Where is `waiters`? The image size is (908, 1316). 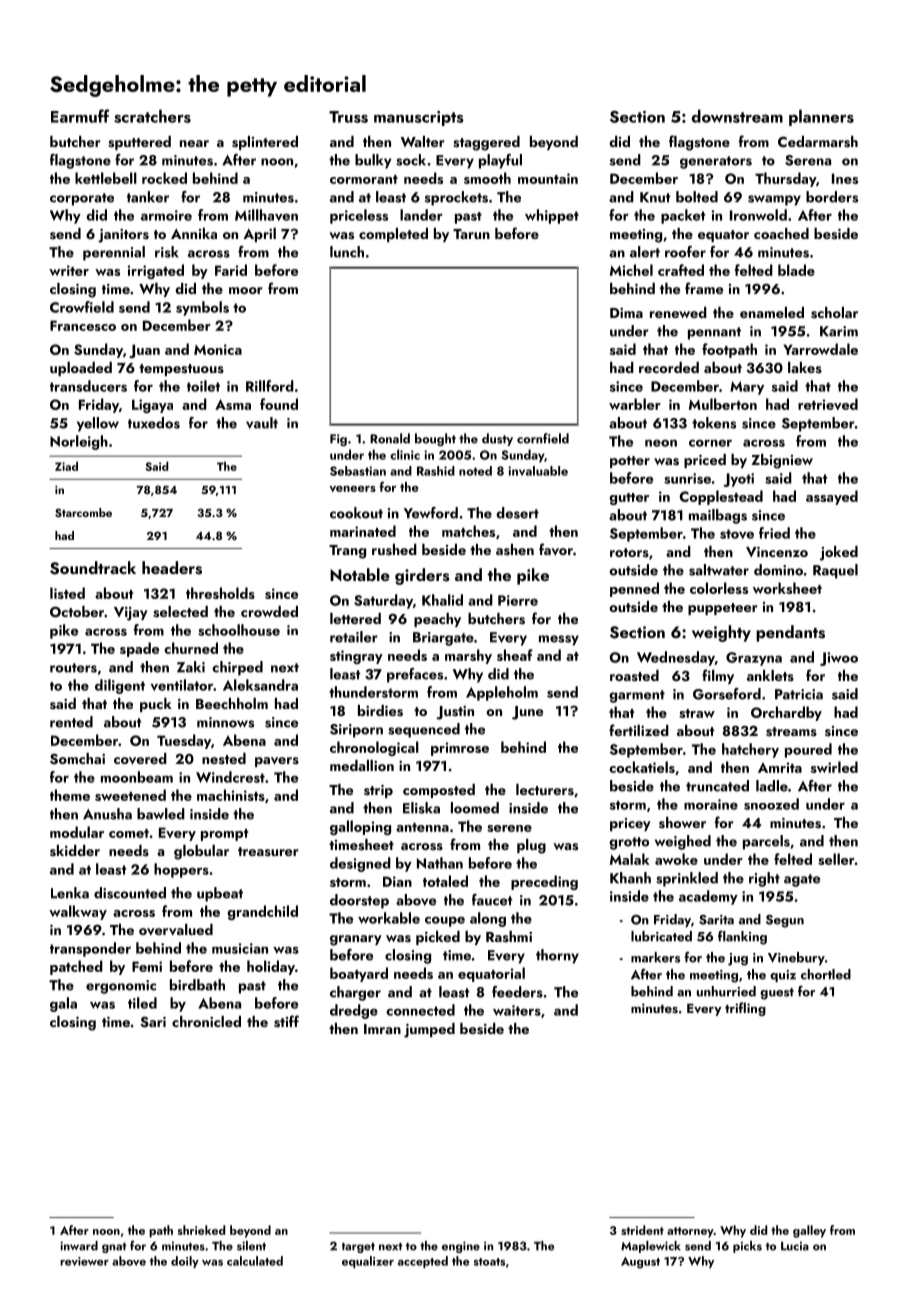 waiters is located at coordinates (517, 1010).
